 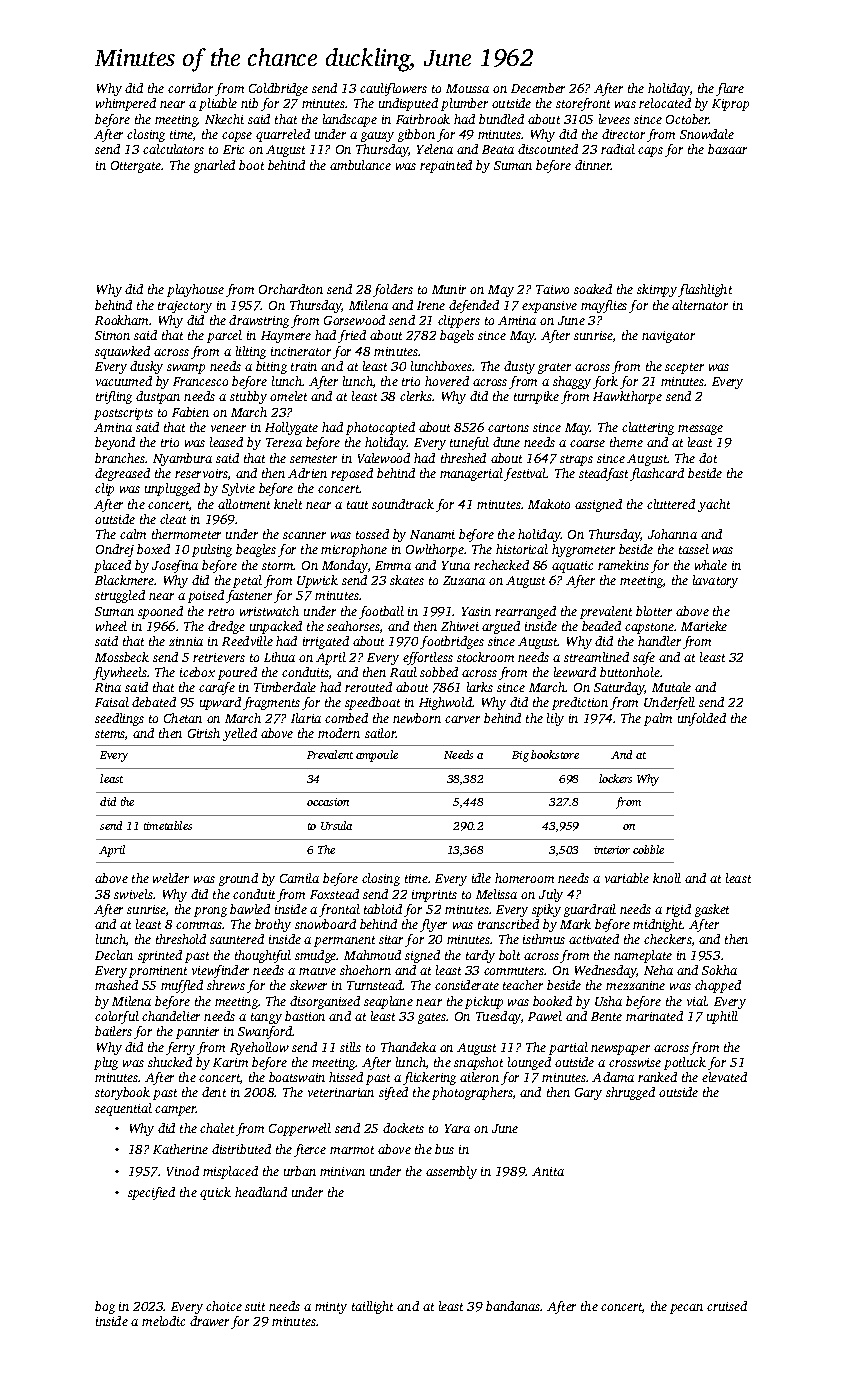 I want to click on storefront, so click(x=583, y=104).
